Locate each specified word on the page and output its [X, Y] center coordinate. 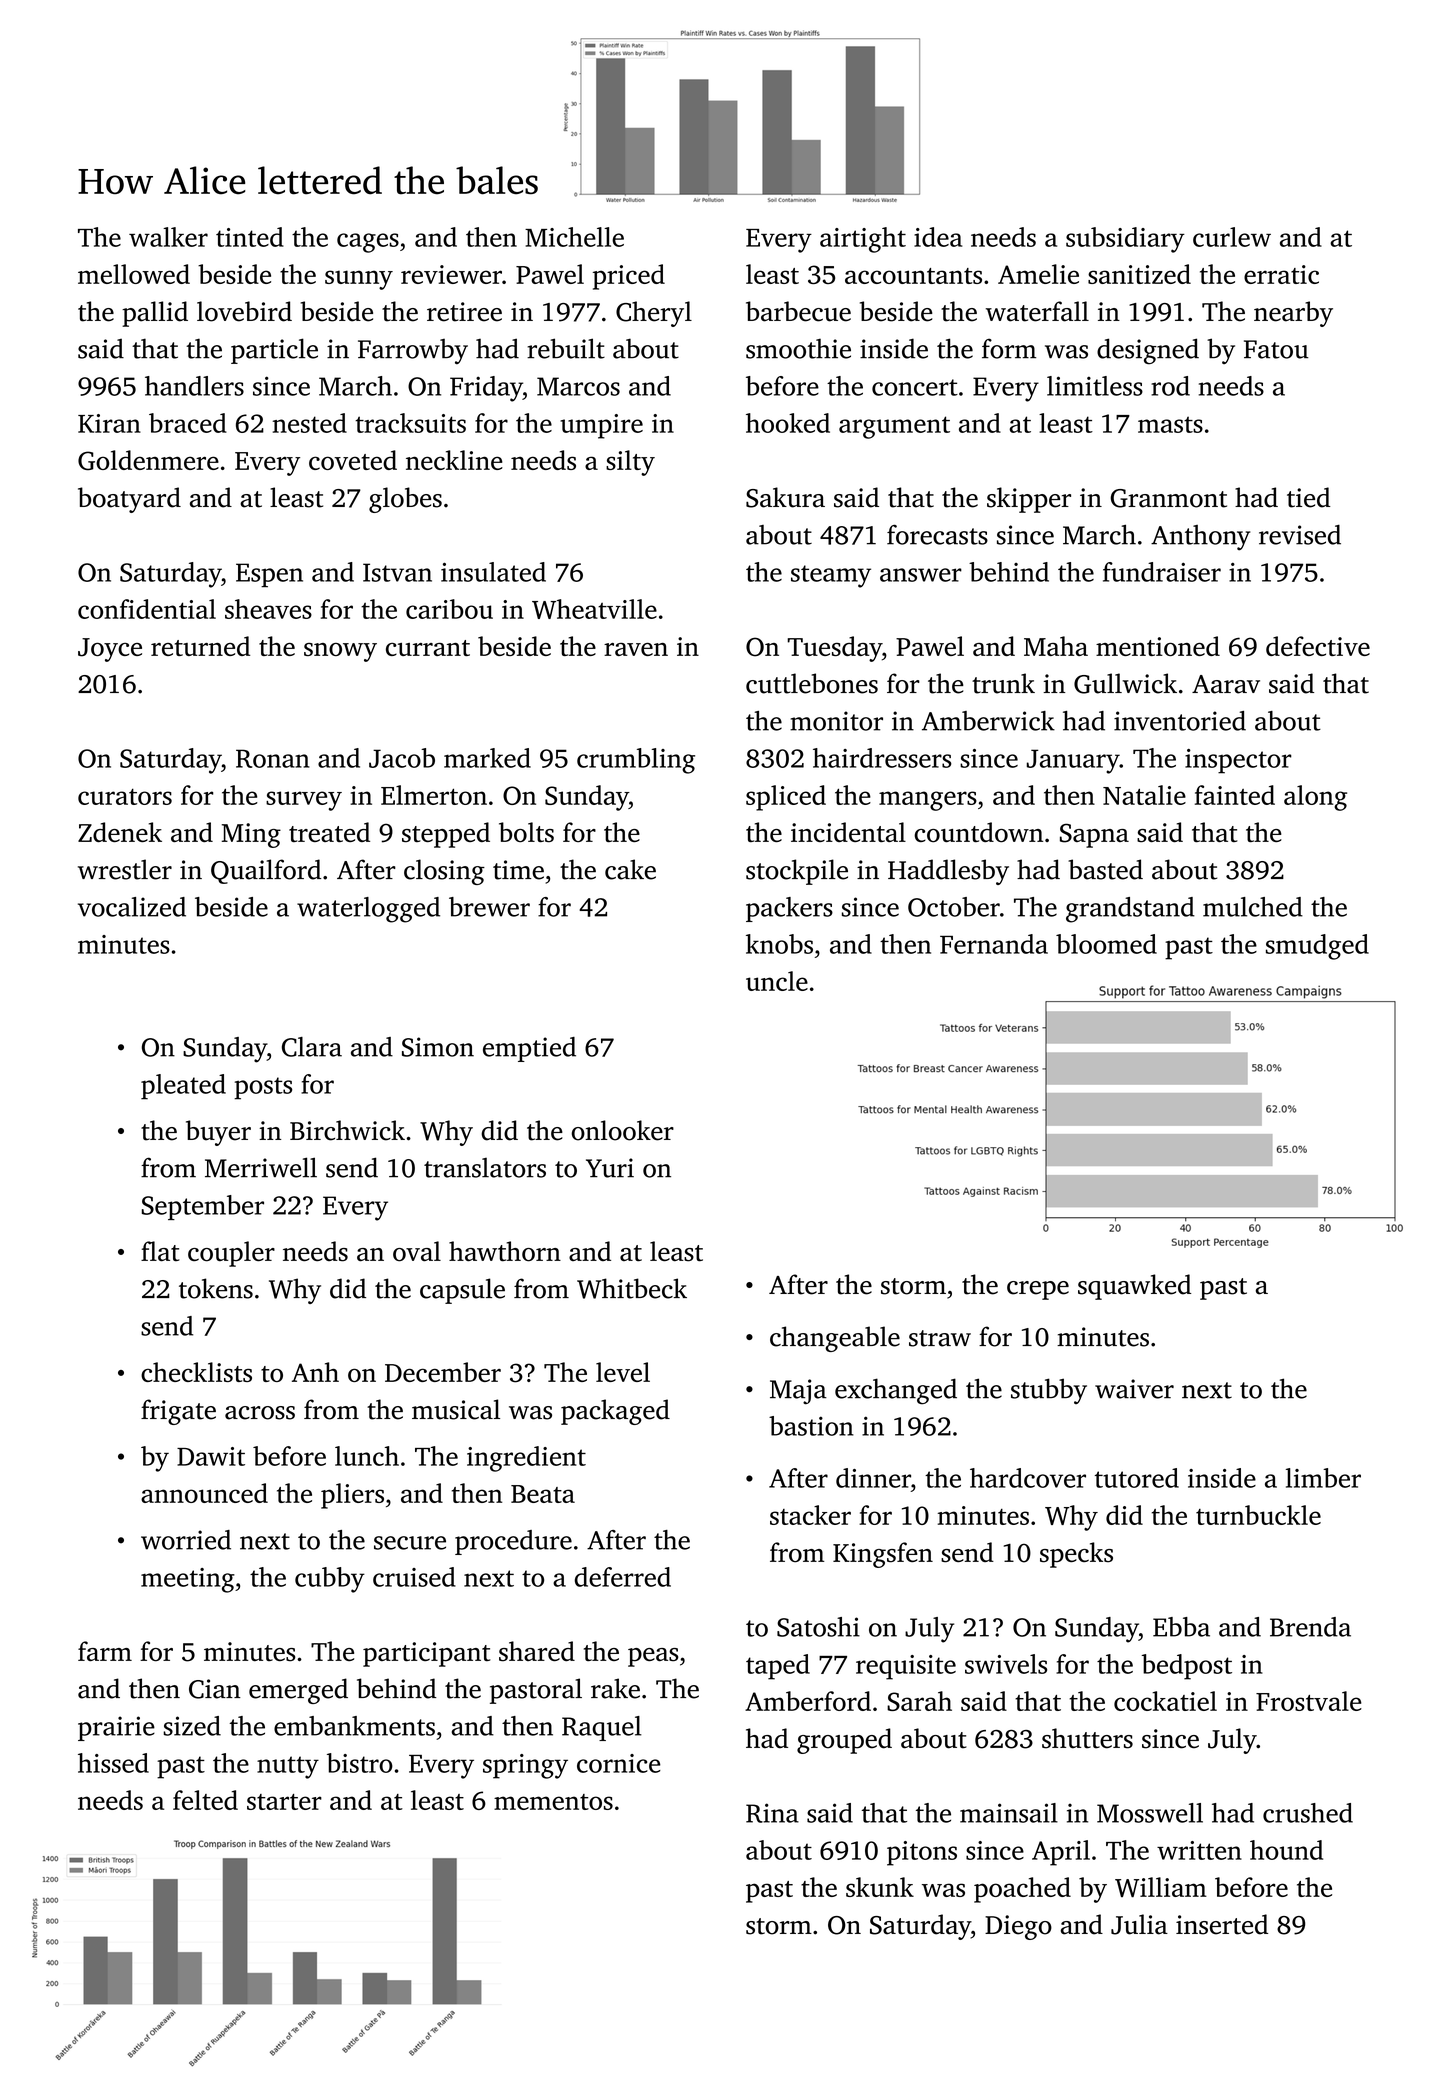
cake [630, 869]
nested [310, 423]
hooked [788, 423]
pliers [352, 1496]
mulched [1253, 907]
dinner [873, 1478]
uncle [777, 981]
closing [444, 872]
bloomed [1106, 944]
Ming [251, 835]
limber [1323, 1478]
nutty [288, 1767]
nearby [1293, 314]
